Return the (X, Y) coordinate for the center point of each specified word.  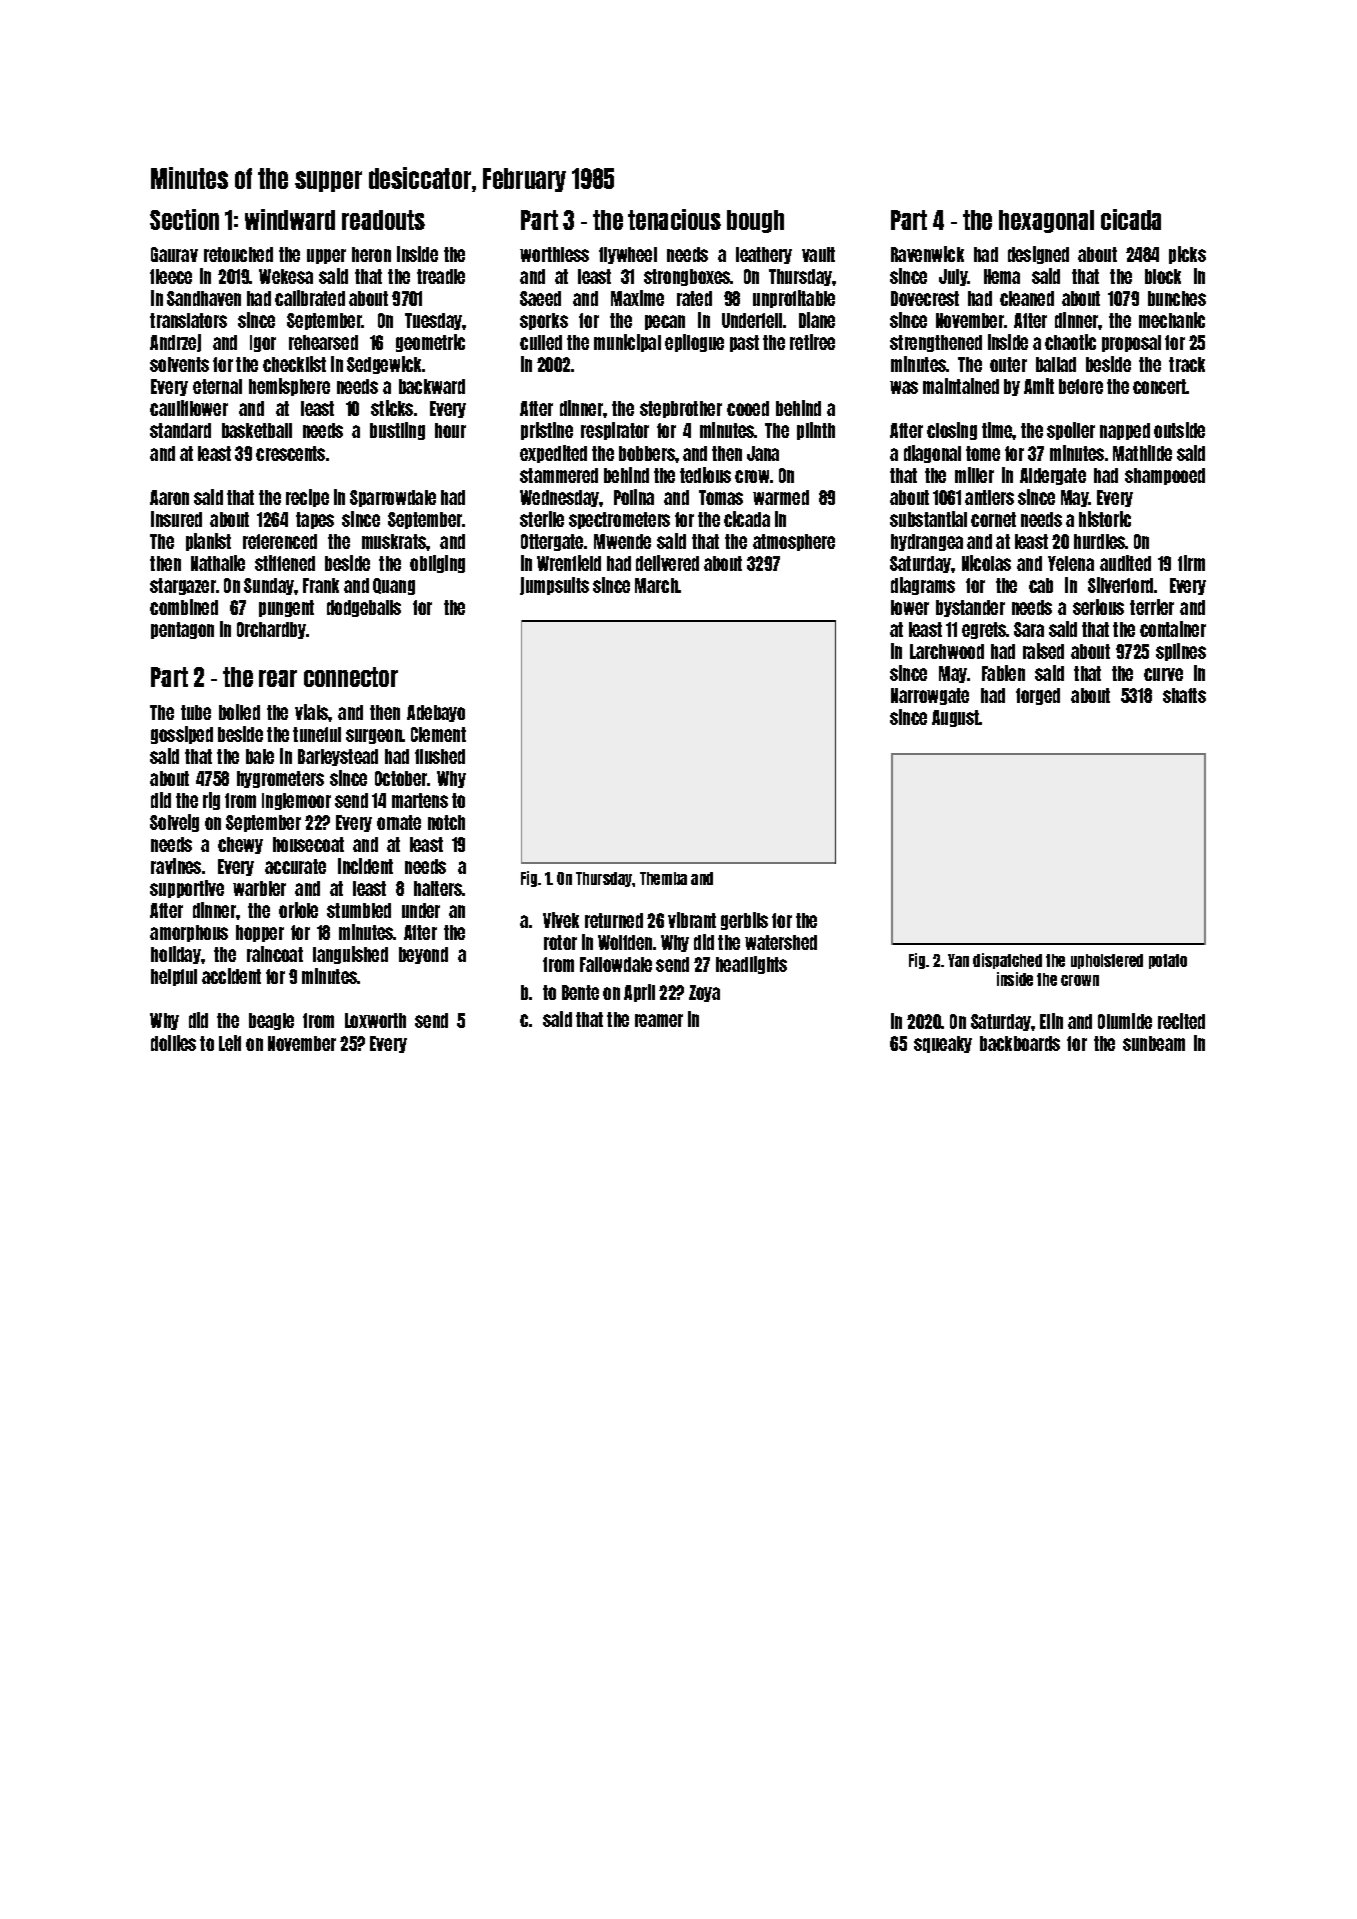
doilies (173, 1043)
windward (290, 219)
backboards (1020, 1043)
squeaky (943, 1044)
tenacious (674, 219)
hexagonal (1046, 221)
